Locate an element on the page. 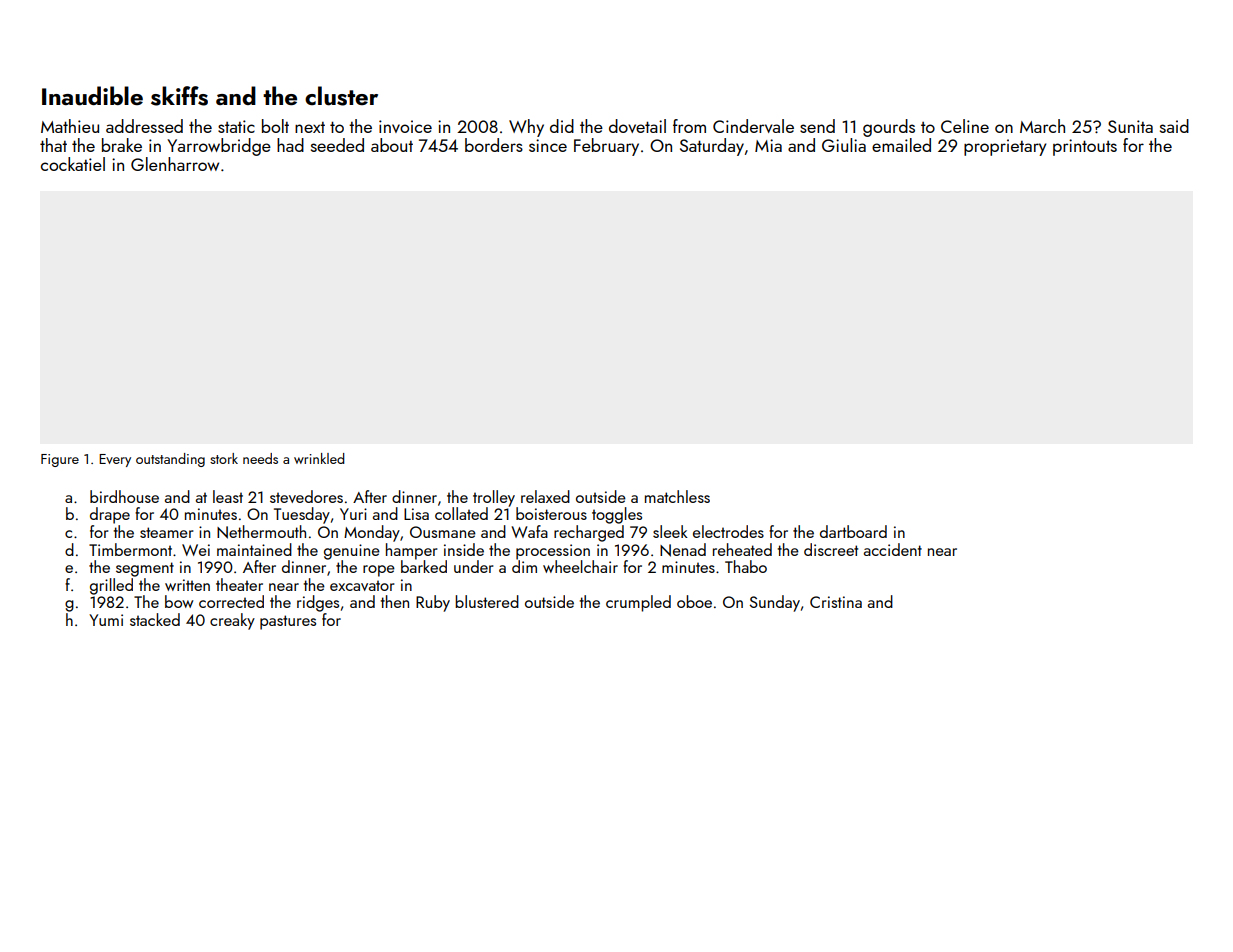  grilled is located at coordinates (111, 586).
